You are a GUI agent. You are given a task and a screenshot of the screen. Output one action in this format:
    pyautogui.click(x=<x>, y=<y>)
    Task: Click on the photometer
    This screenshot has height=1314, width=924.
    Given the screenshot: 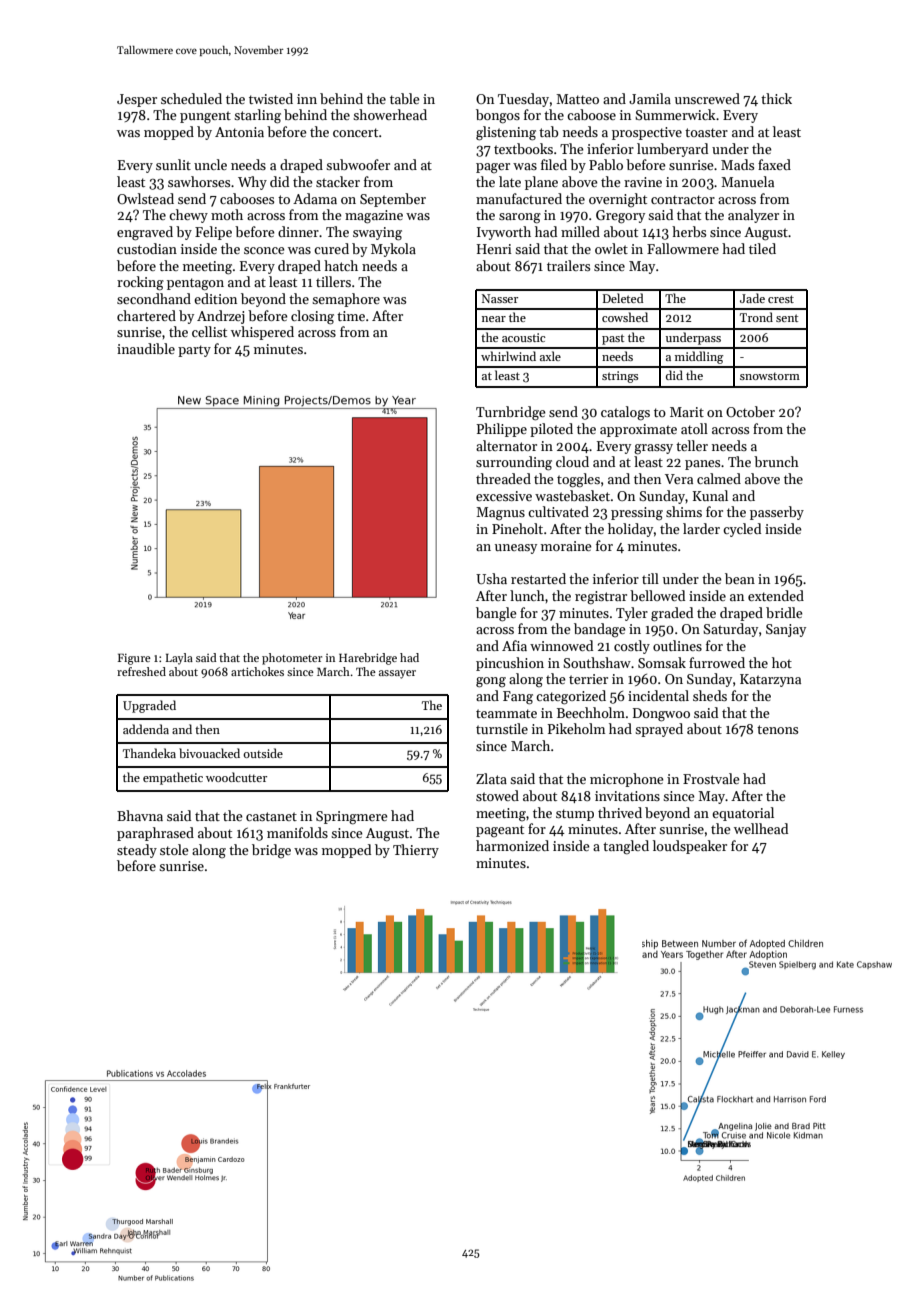 What is the action you would take?
    pyautogui.click(x=292, y=659)
